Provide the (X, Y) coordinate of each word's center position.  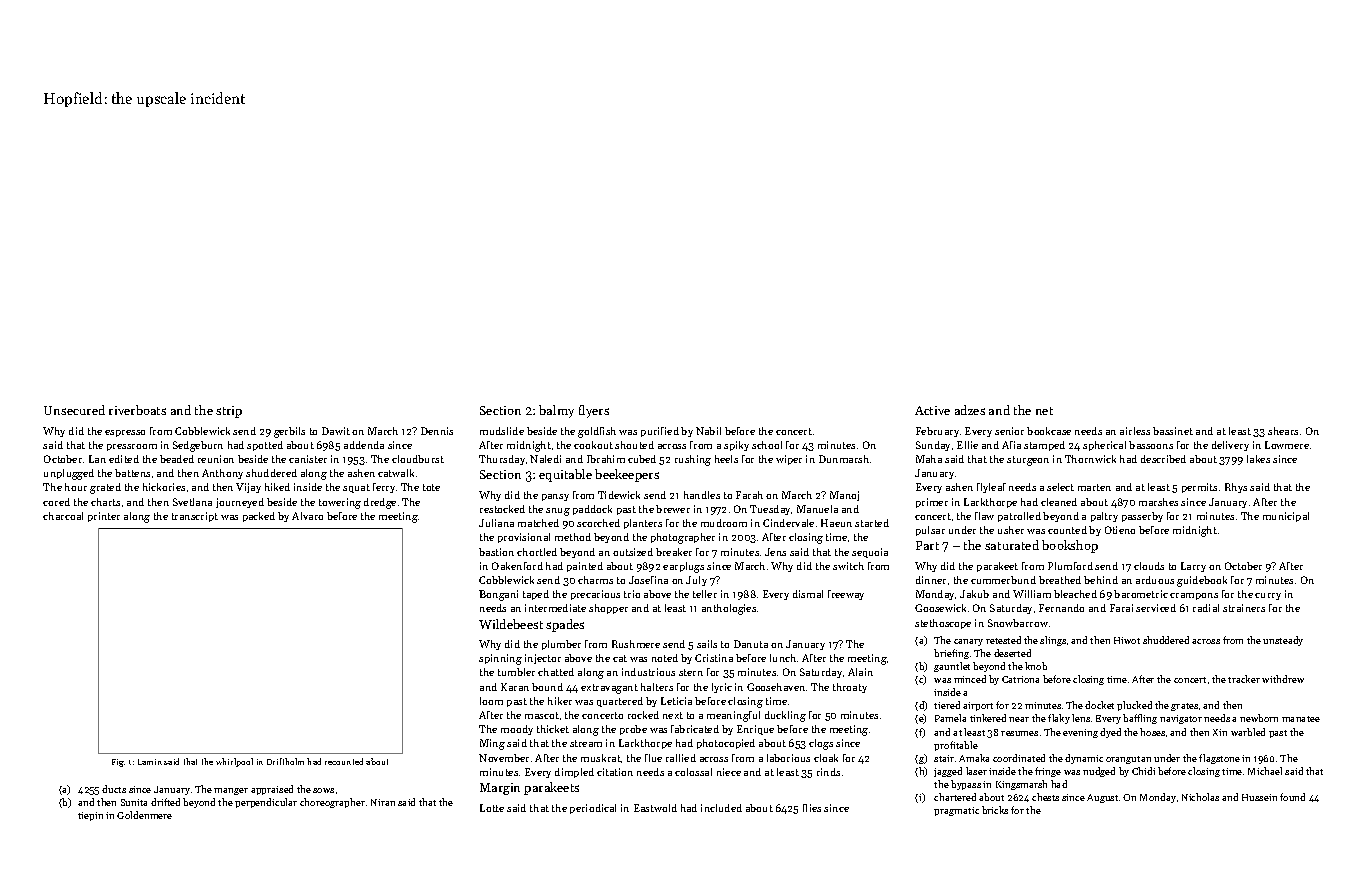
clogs (821, 744)
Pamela (950, 718)
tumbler (516, 672)
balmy (556, 411)
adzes (970, 410)
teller (705, 594)
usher (1011, 530)
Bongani (498, 595)
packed (259, 517)
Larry (1193, 567)
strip (229, 412)
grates (1184, 707)
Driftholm (285, 761)
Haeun (836, 523)
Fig (118, 763)
